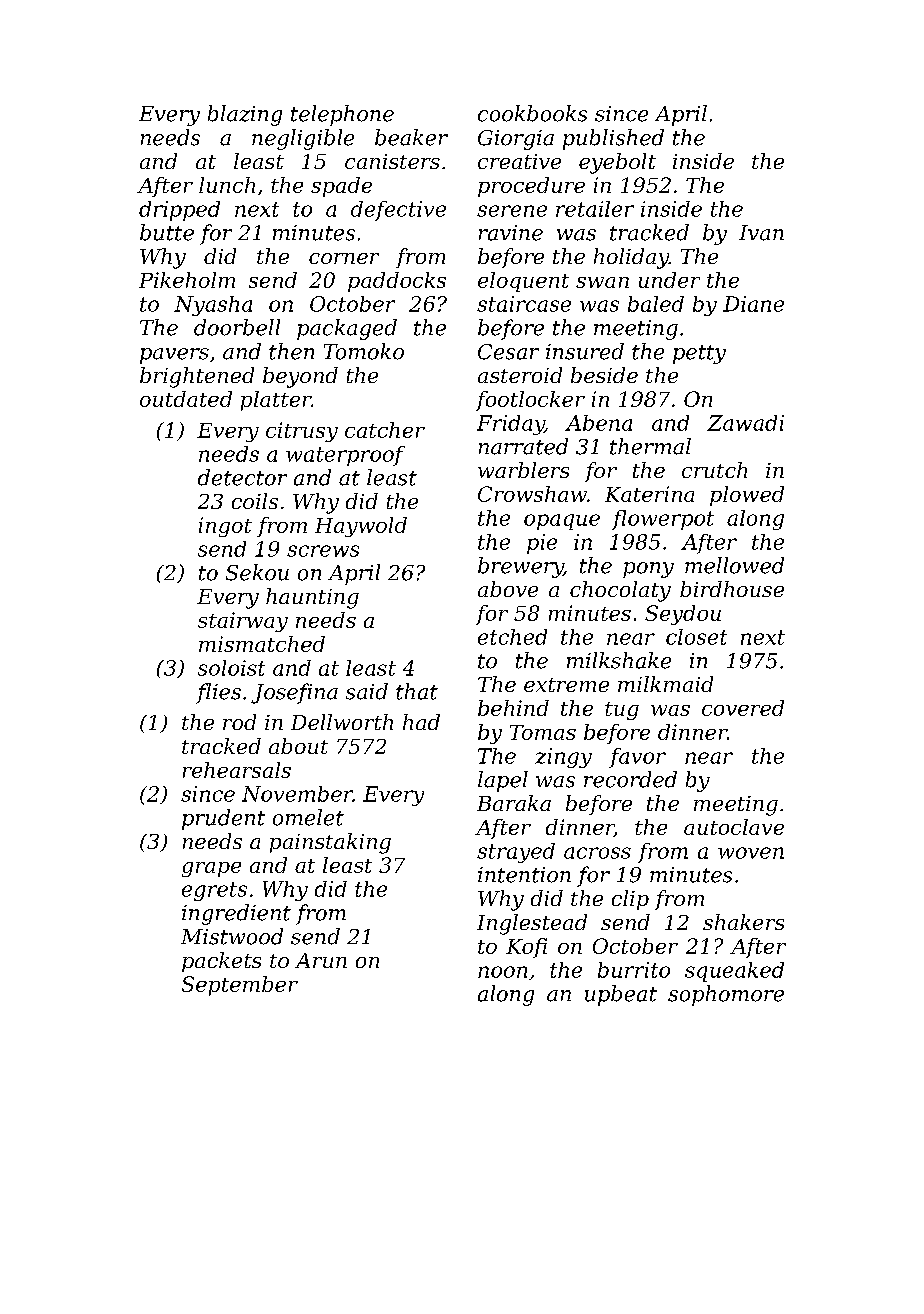 The height and width of the screenshot is (1314, 924). What do you see at coordinates (745, 423) in the screenshot?
I see `Zawadi` at bounding box center [745, 423].
